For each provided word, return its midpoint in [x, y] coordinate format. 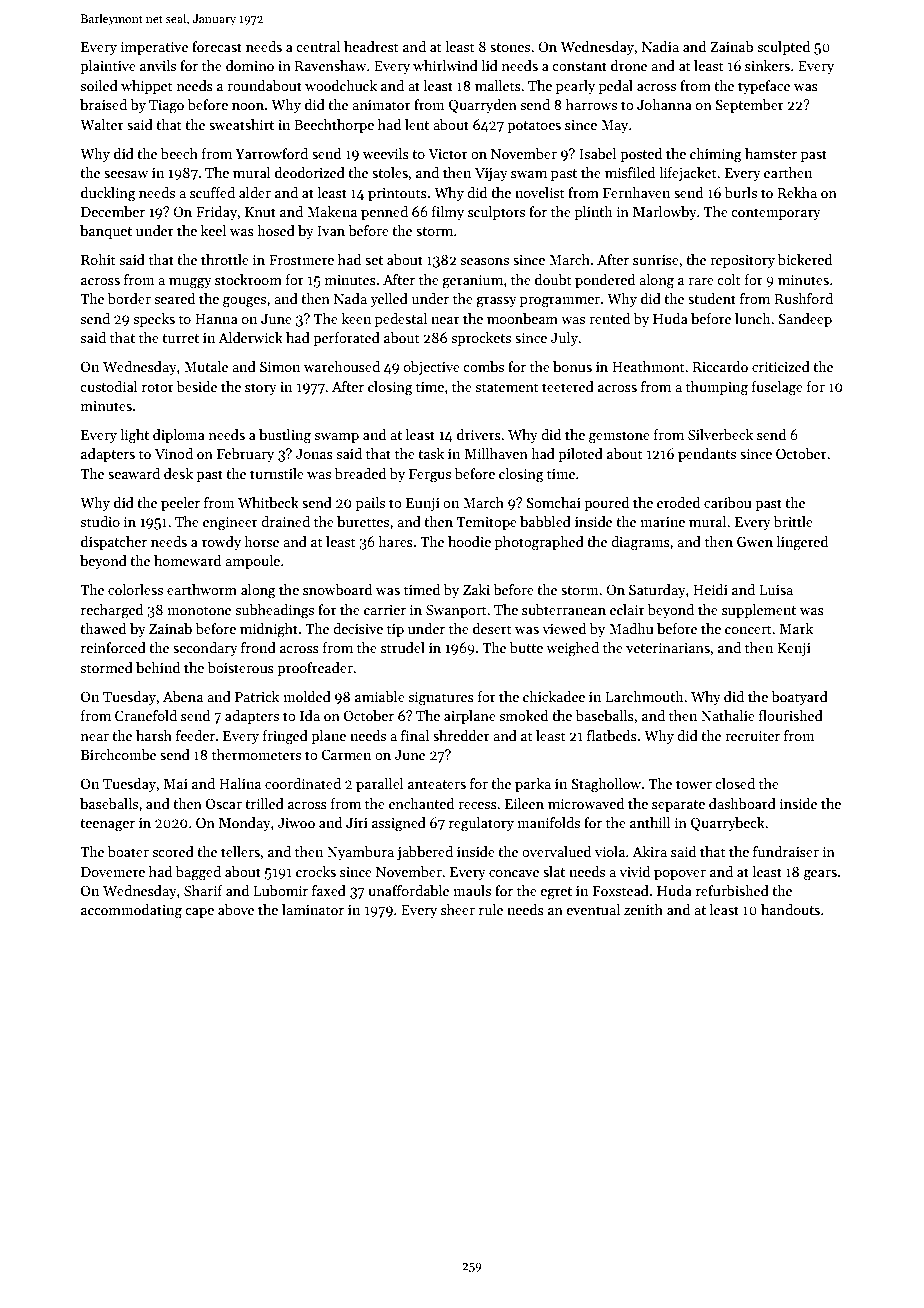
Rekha [797, 192]
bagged [198, 873]
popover [680, 875]
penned [384, 213]
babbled [545, 521]
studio [100, 521]
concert [748, 629]
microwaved [586, 803]
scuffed [212, 192]
